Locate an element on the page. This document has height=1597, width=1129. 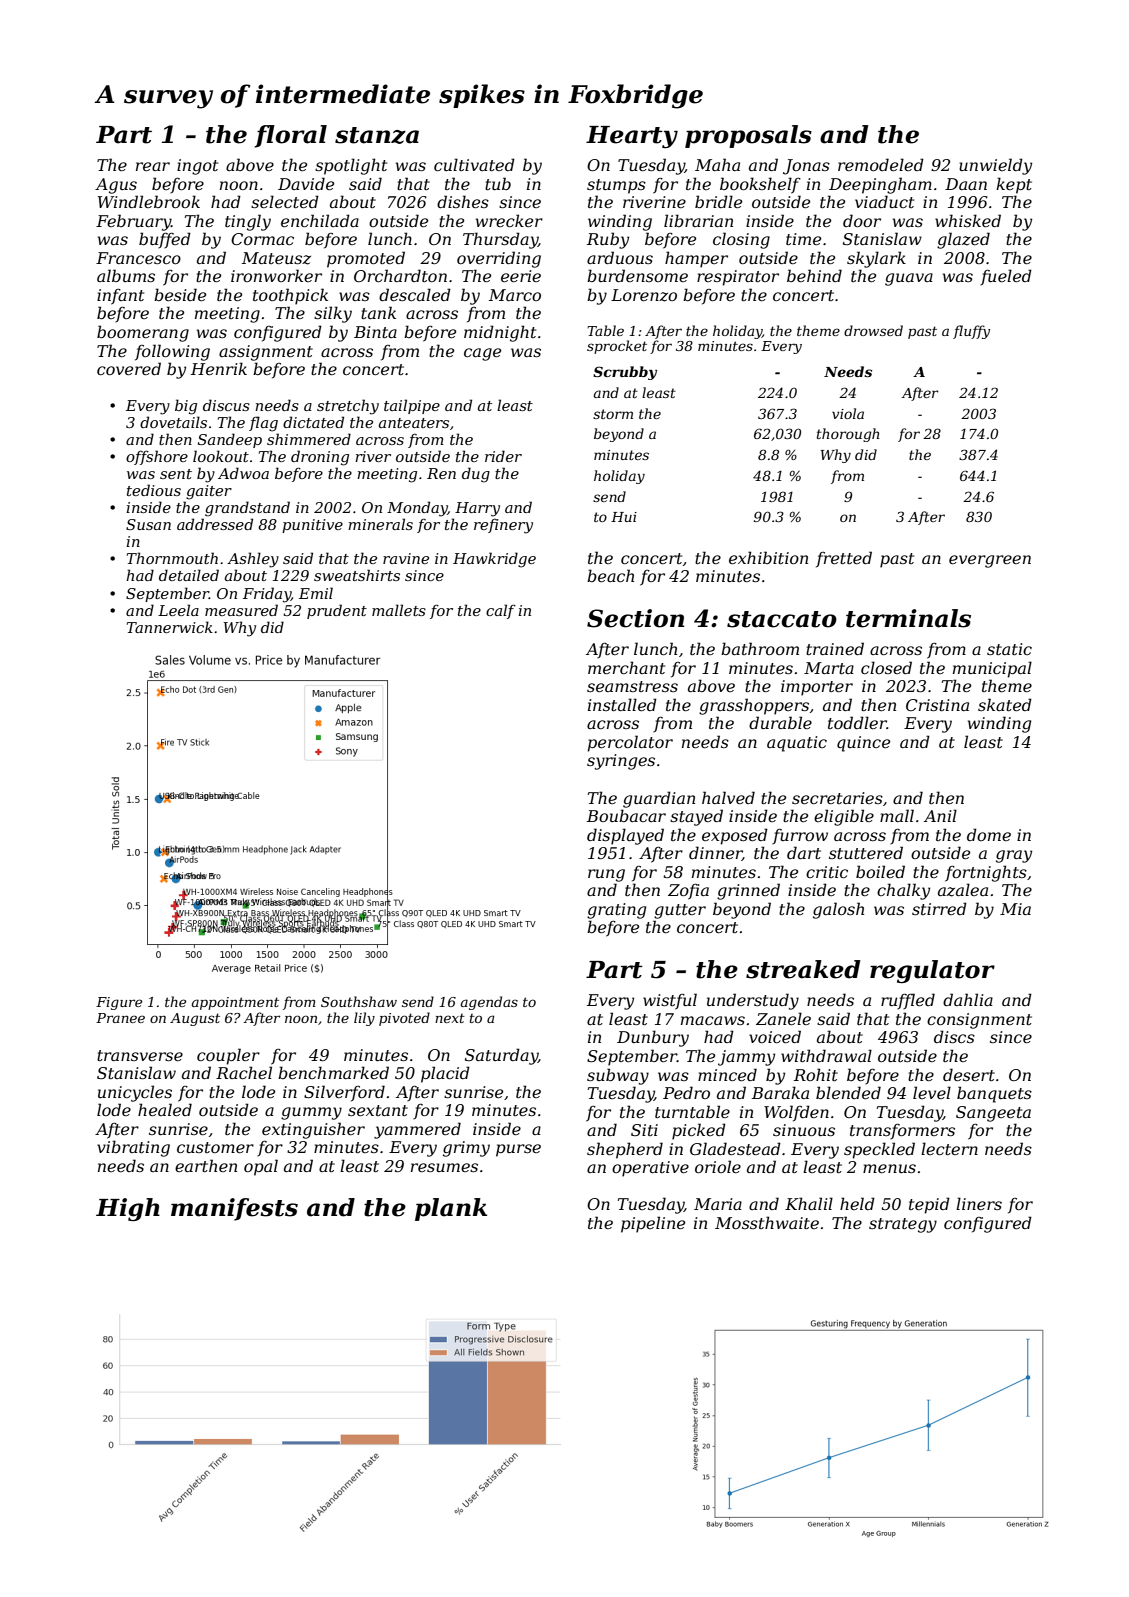
vibrating is located at coordinates (133, 1148).
